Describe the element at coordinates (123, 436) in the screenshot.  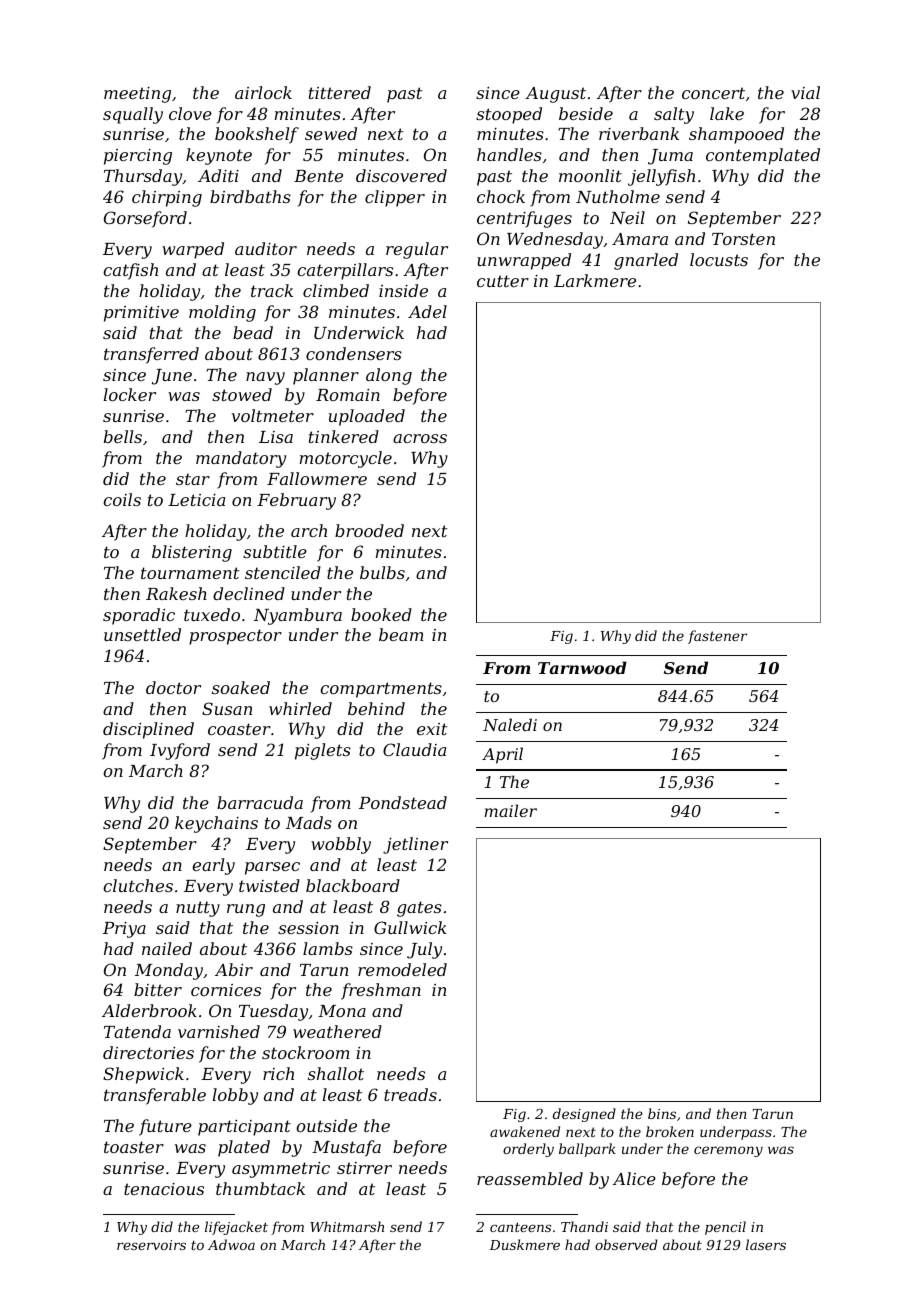
I see `bells` at that location.
